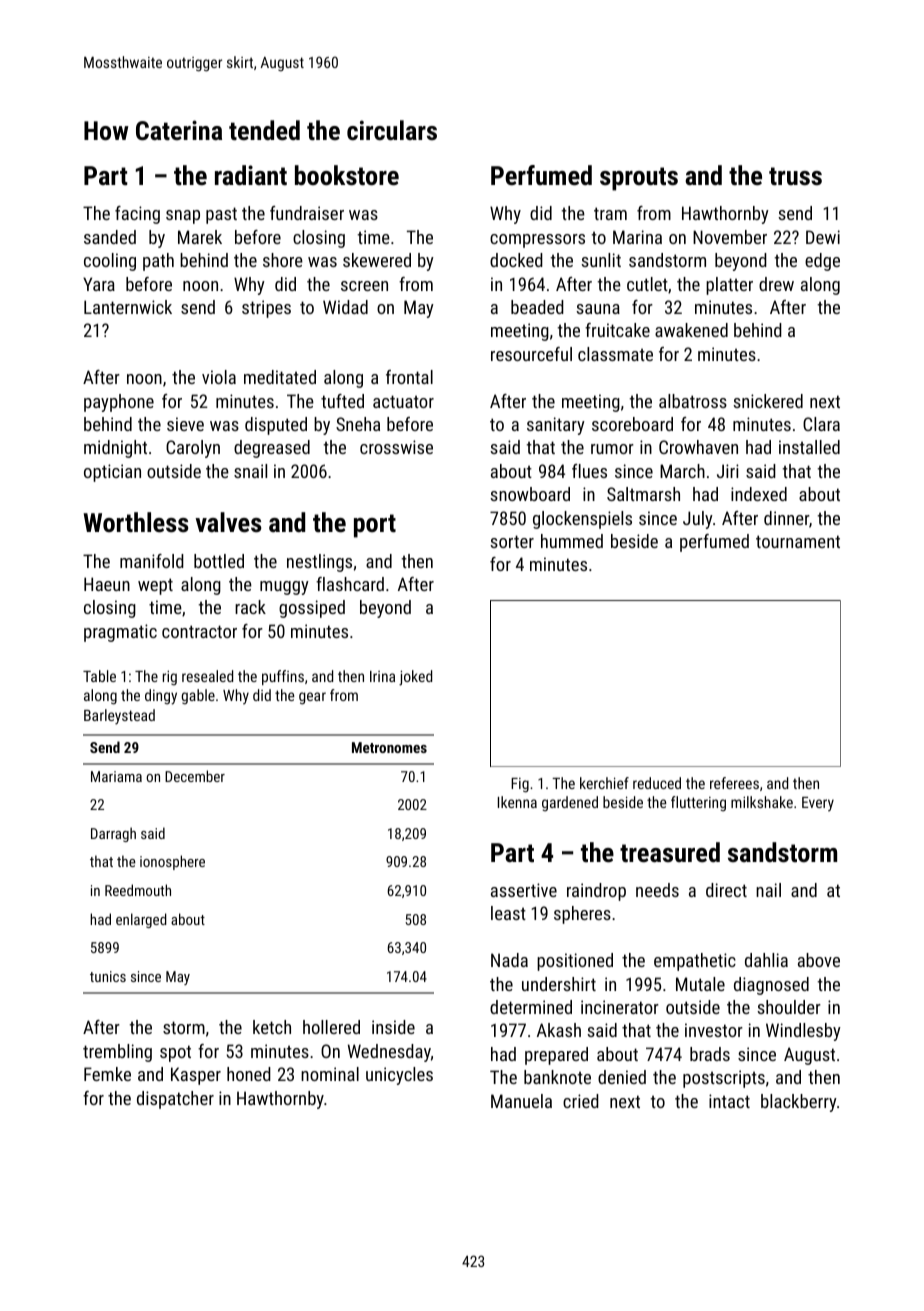 The width and height of the screenshot is (924, 1311). I want to click on Metronomes, so click(389, 747).
